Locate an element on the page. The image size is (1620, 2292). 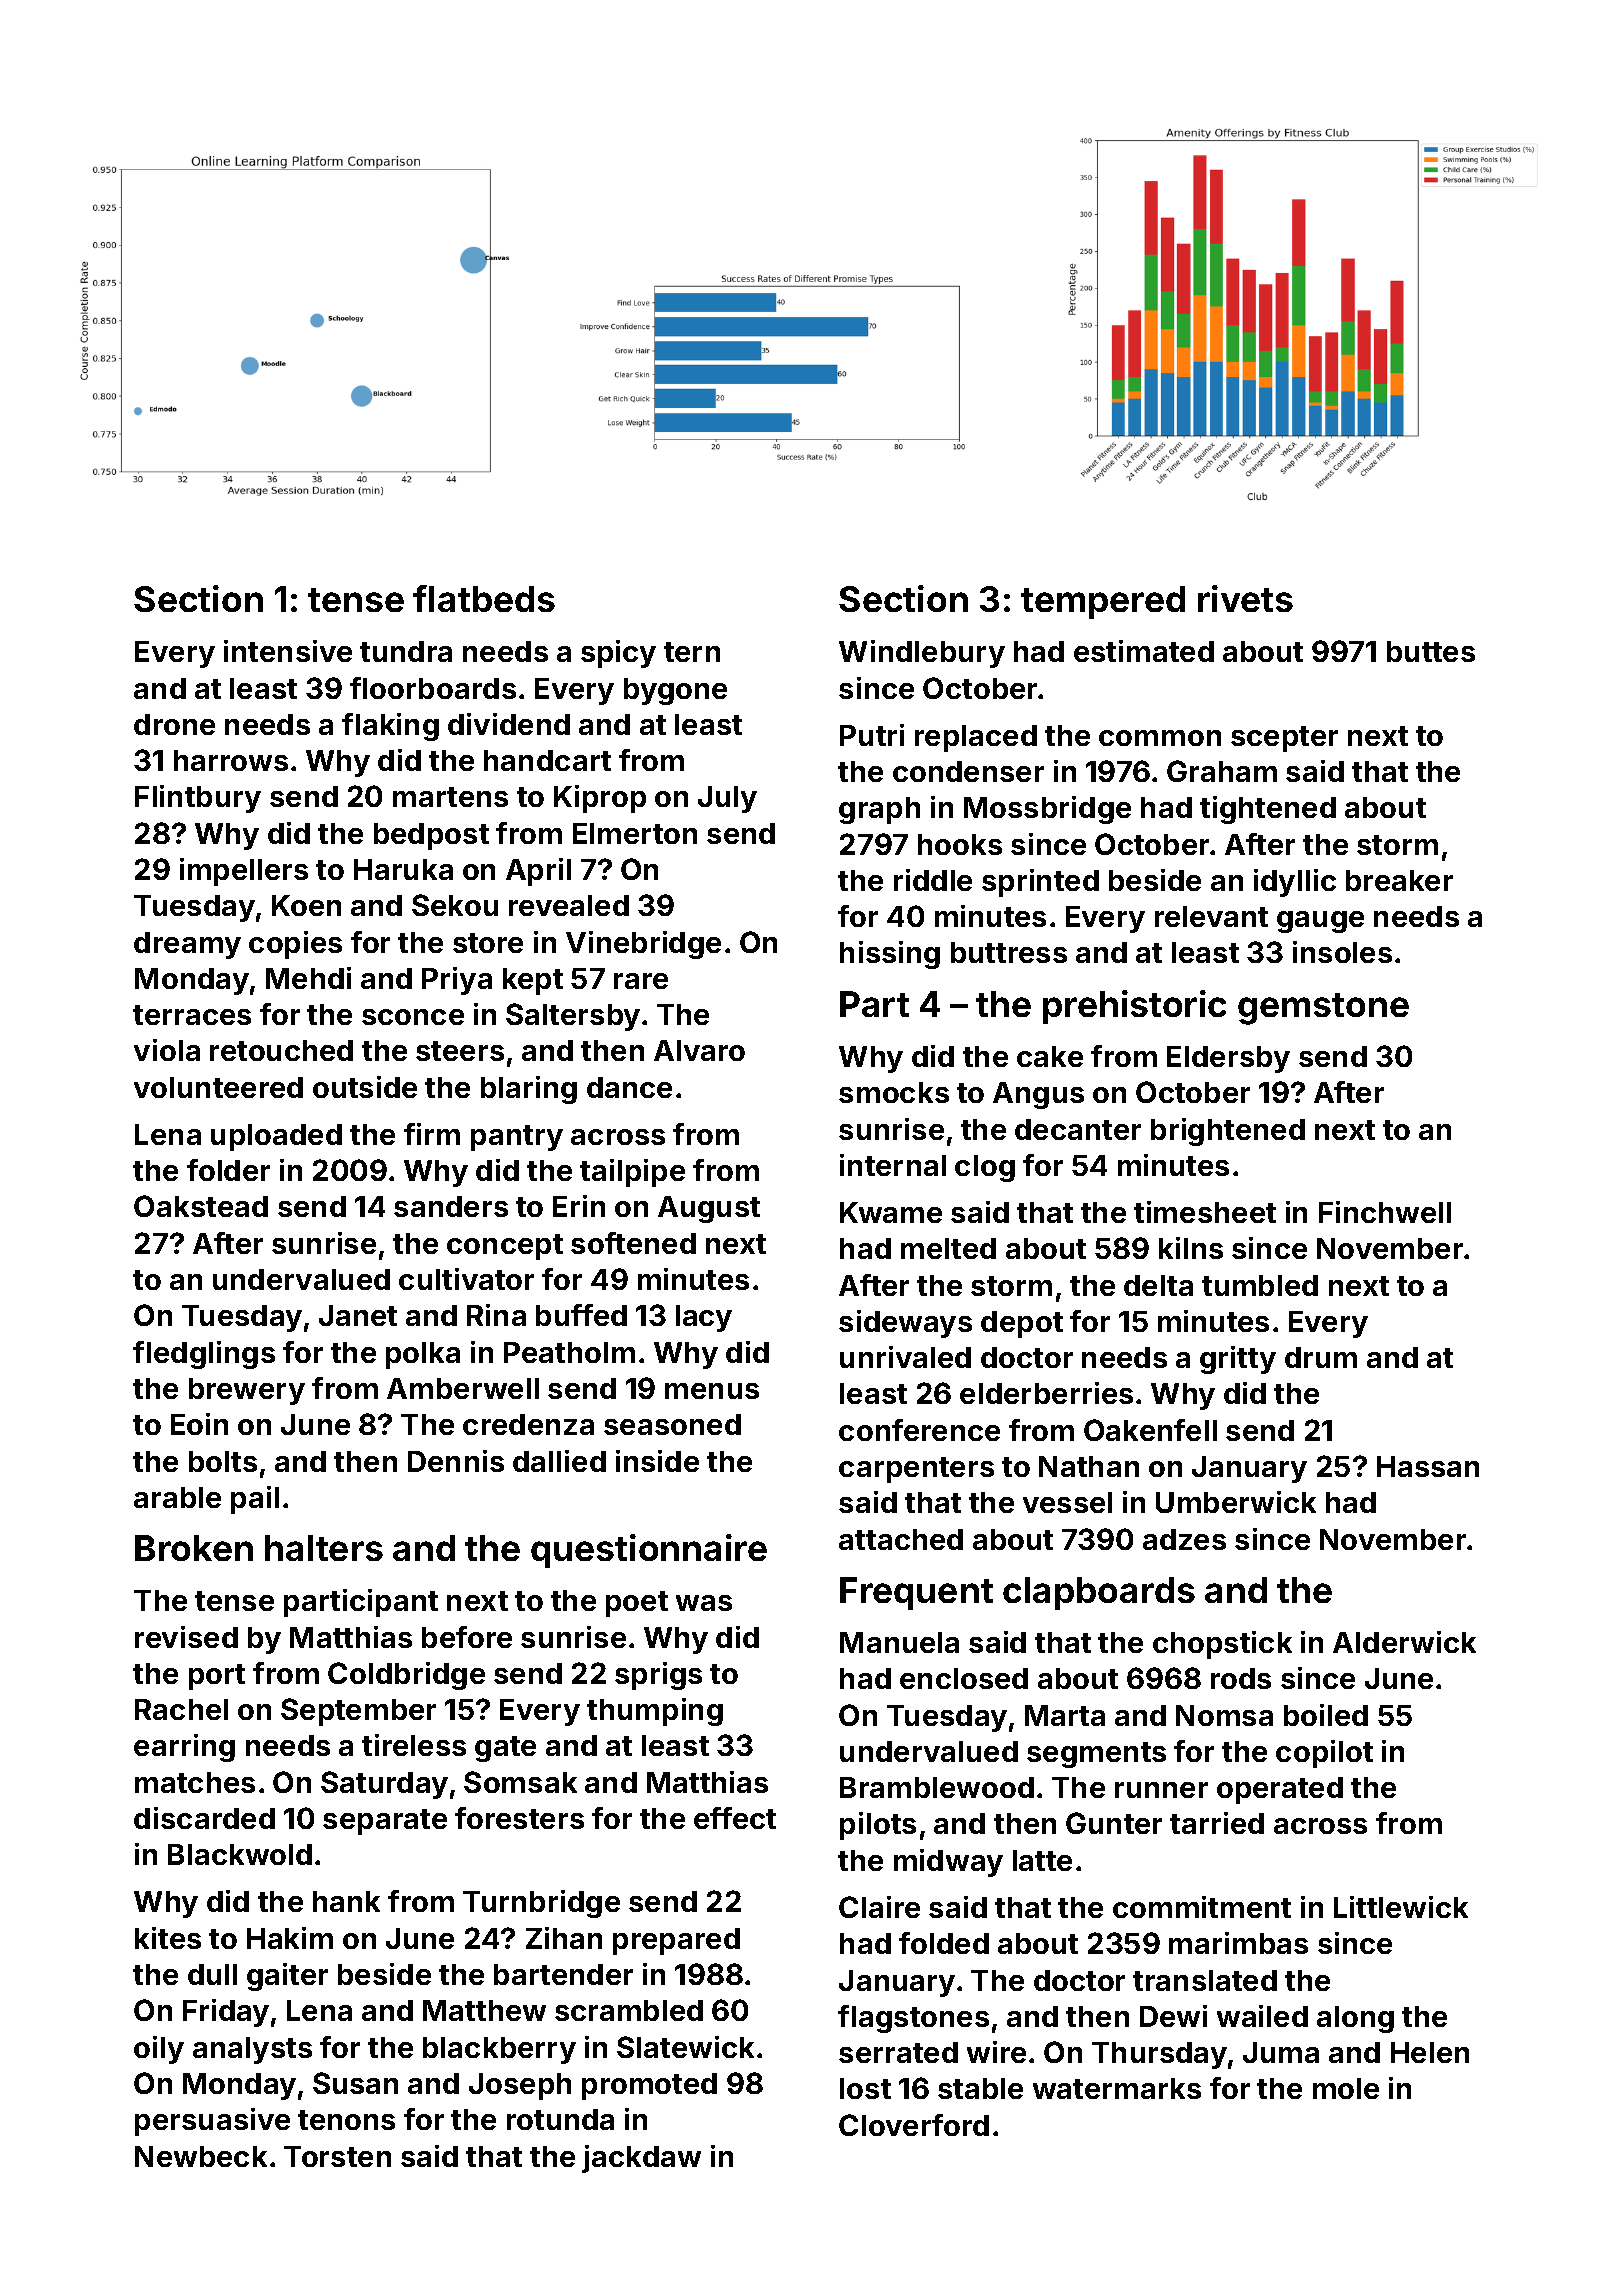
intensive is located at coordinates (288, 651).
